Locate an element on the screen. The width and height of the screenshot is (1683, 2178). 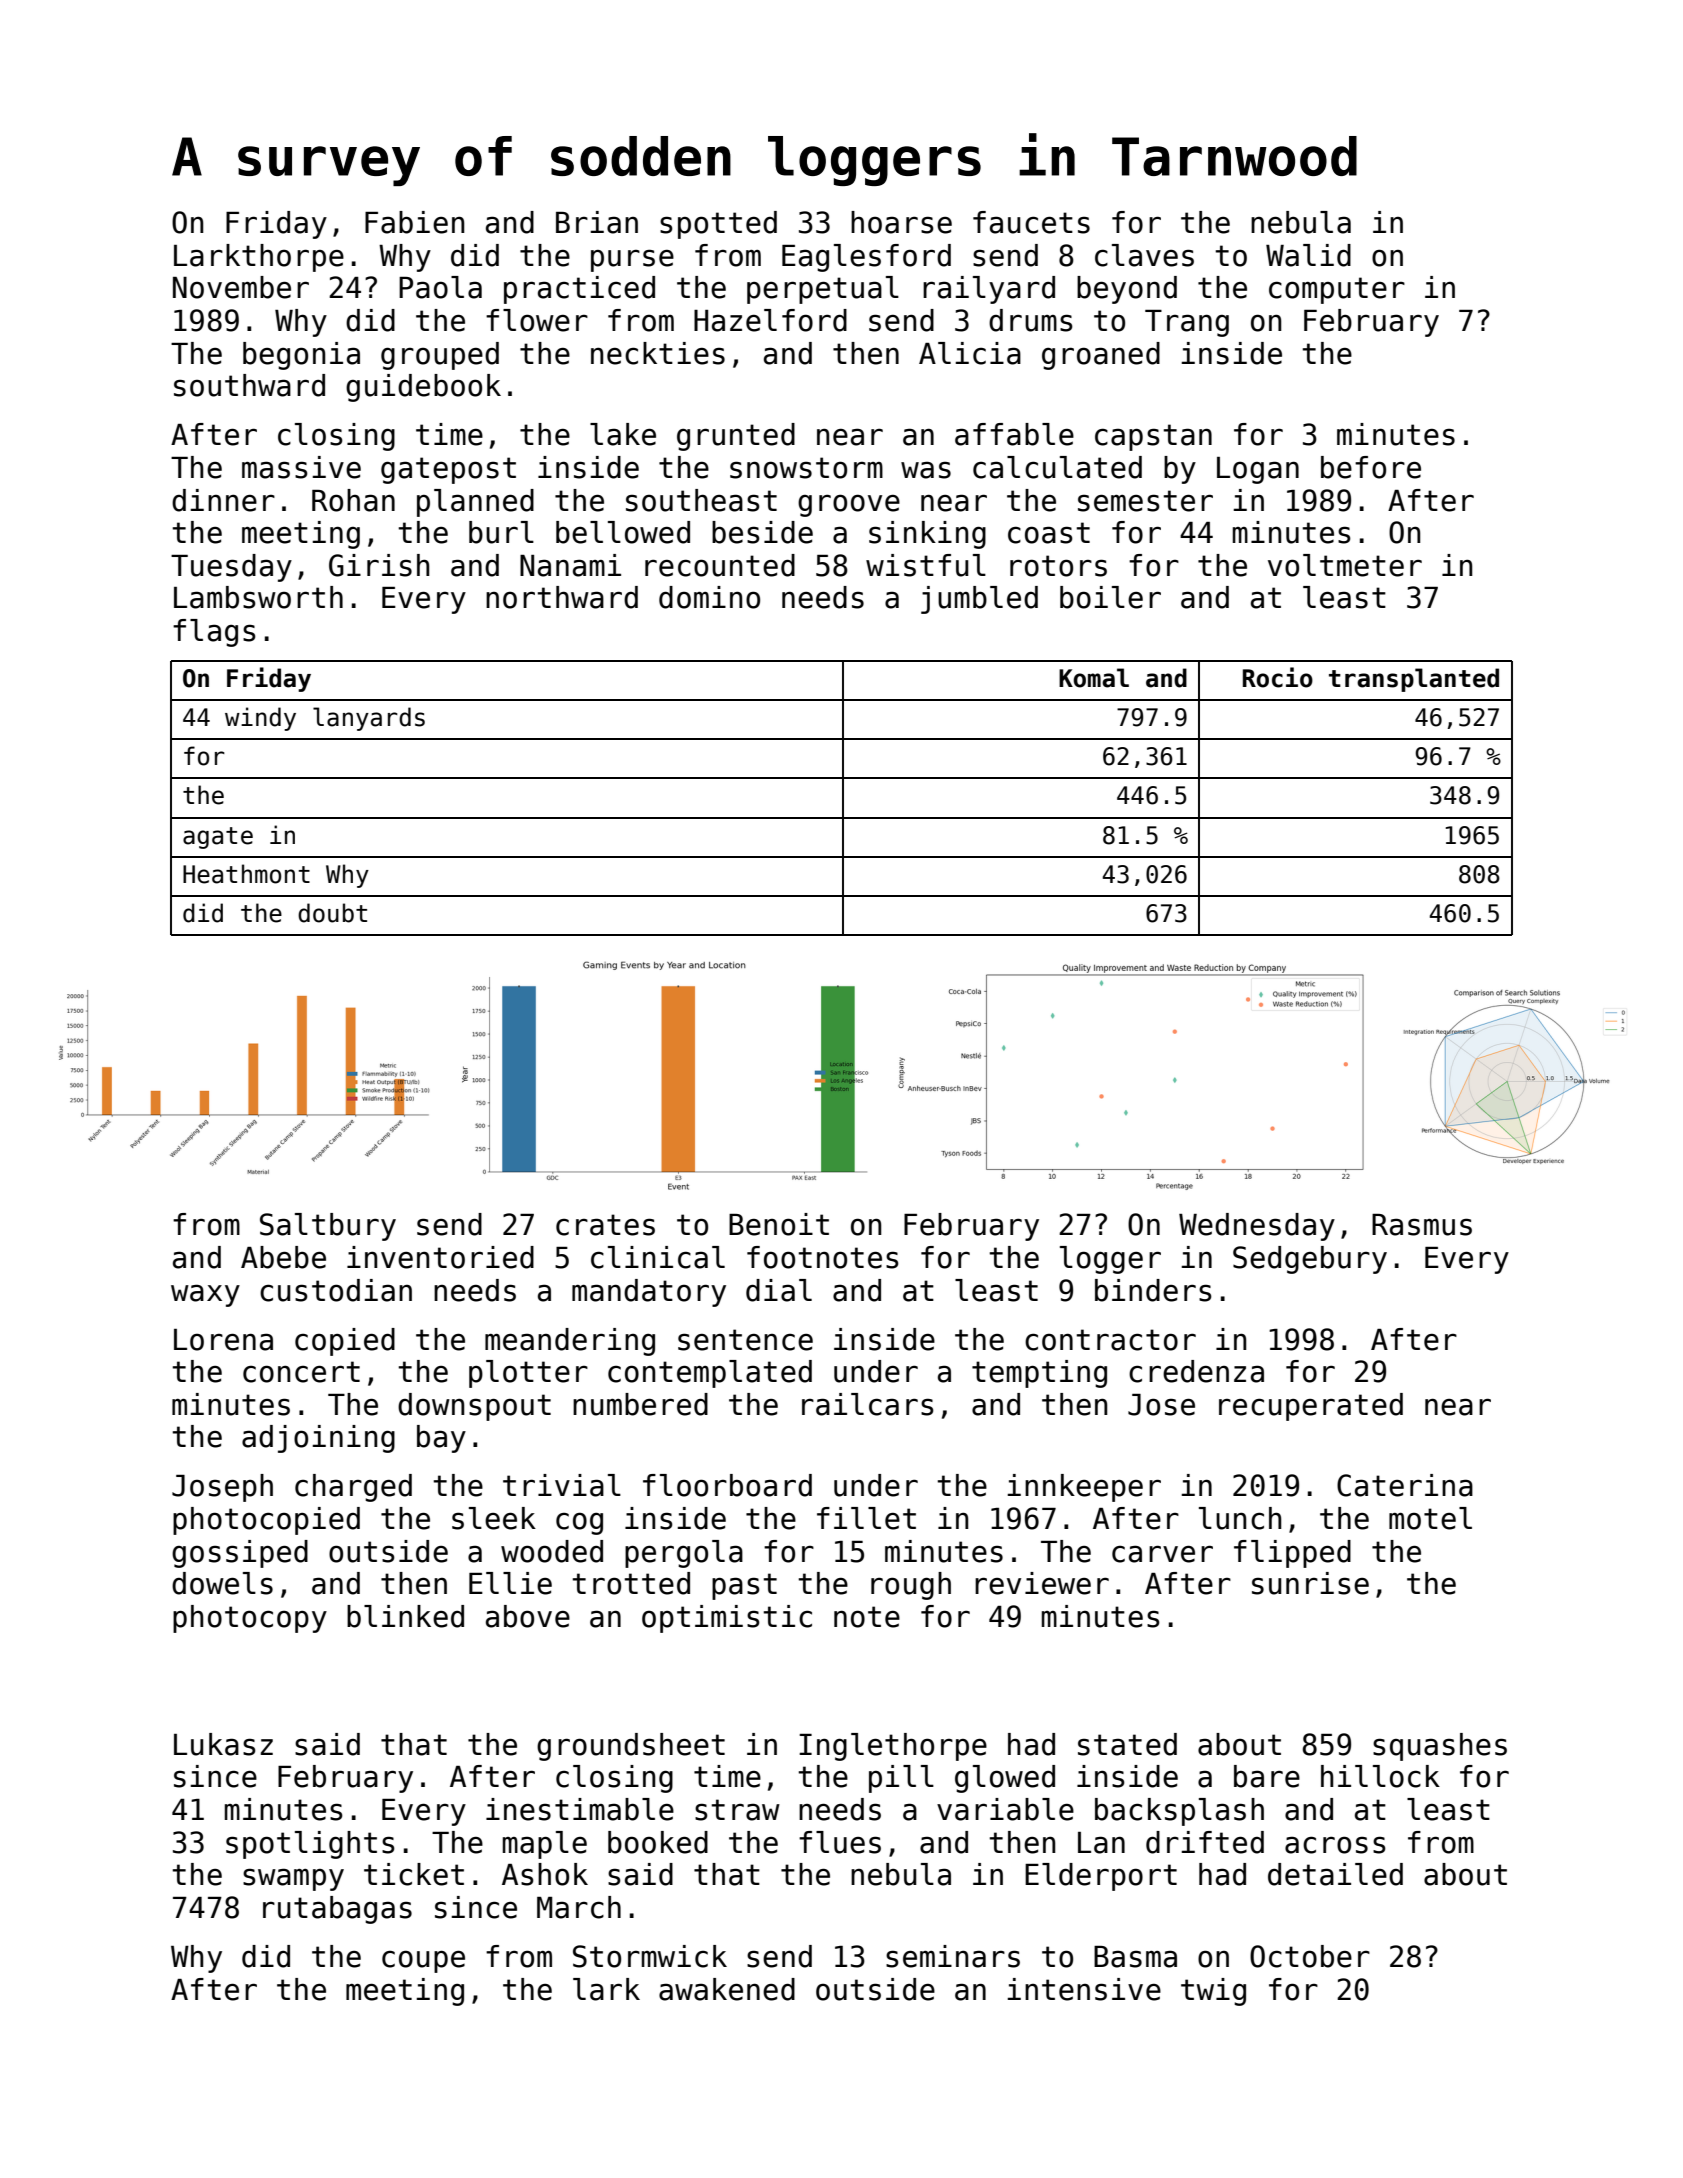
doubt is located at coordinates (332, 913).
